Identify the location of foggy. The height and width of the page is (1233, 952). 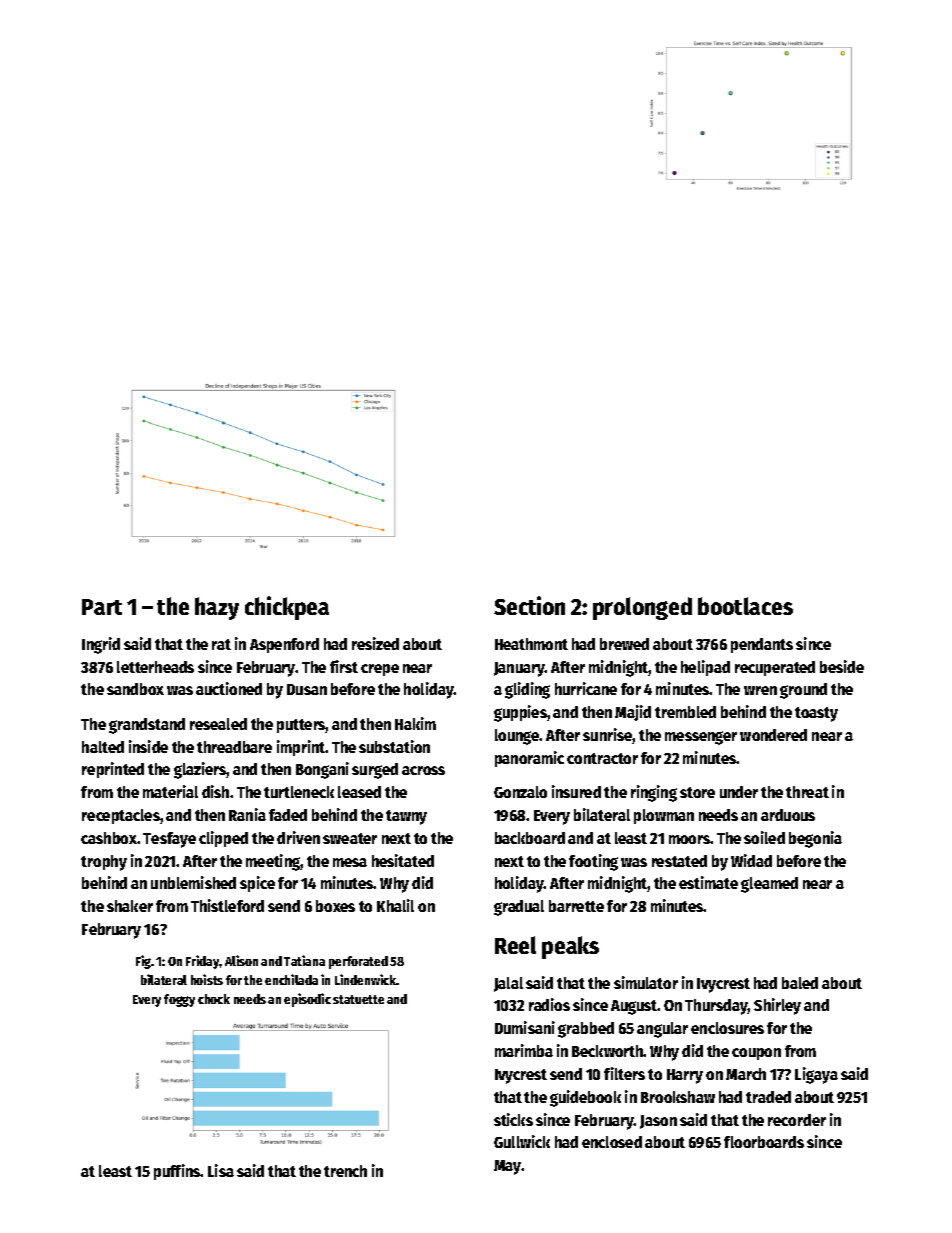
(179, 1000).
